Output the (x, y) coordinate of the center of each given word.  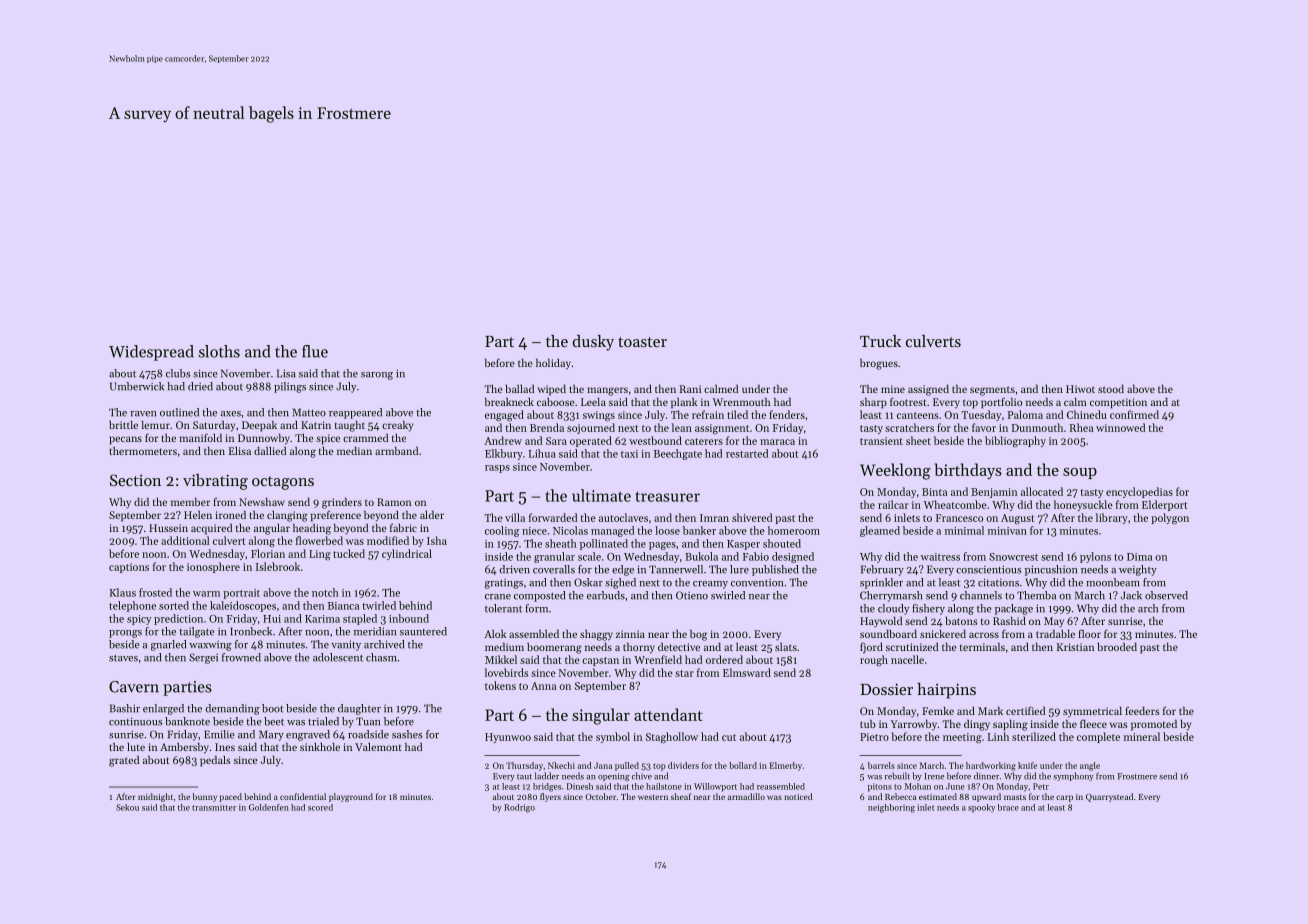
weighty (1138, 570)
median (354, 451)
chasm (381, 657)
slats (786, 647)
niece (534, 531)
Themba (1036, 595)
